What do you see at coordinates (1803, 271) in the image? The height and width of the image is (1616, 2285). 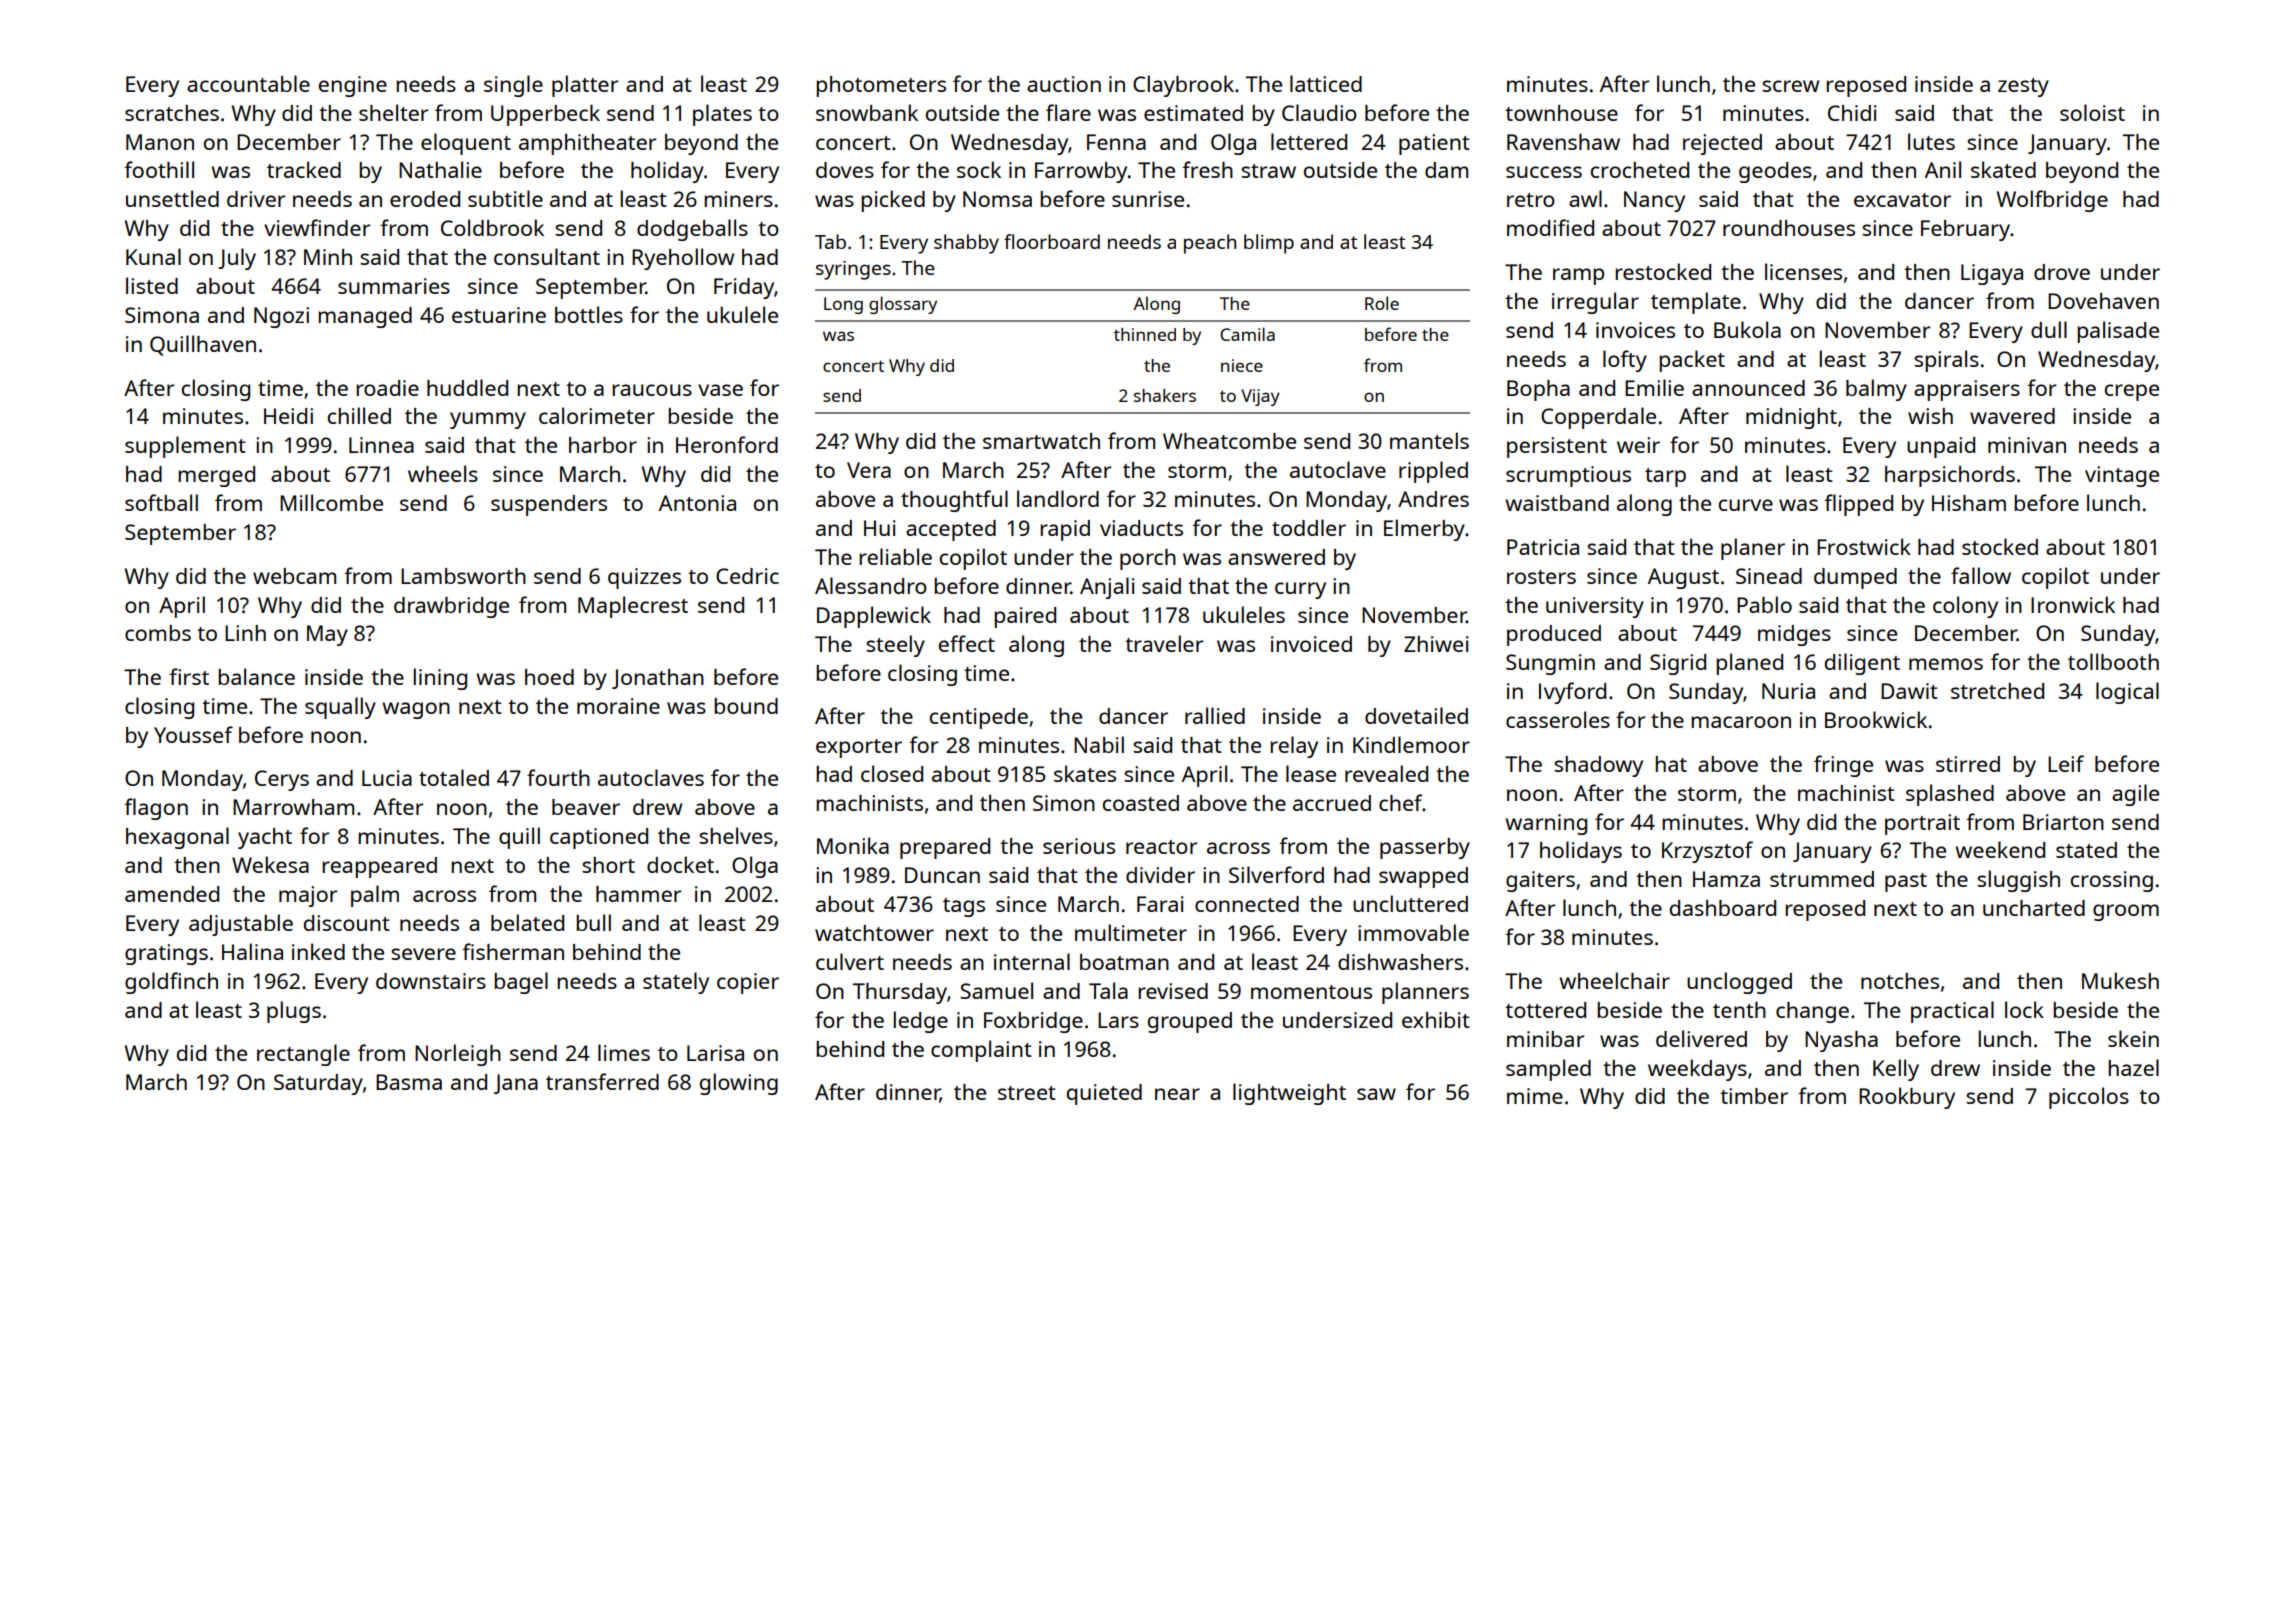 I see `licenses` at bounding box center [1803, 271].
